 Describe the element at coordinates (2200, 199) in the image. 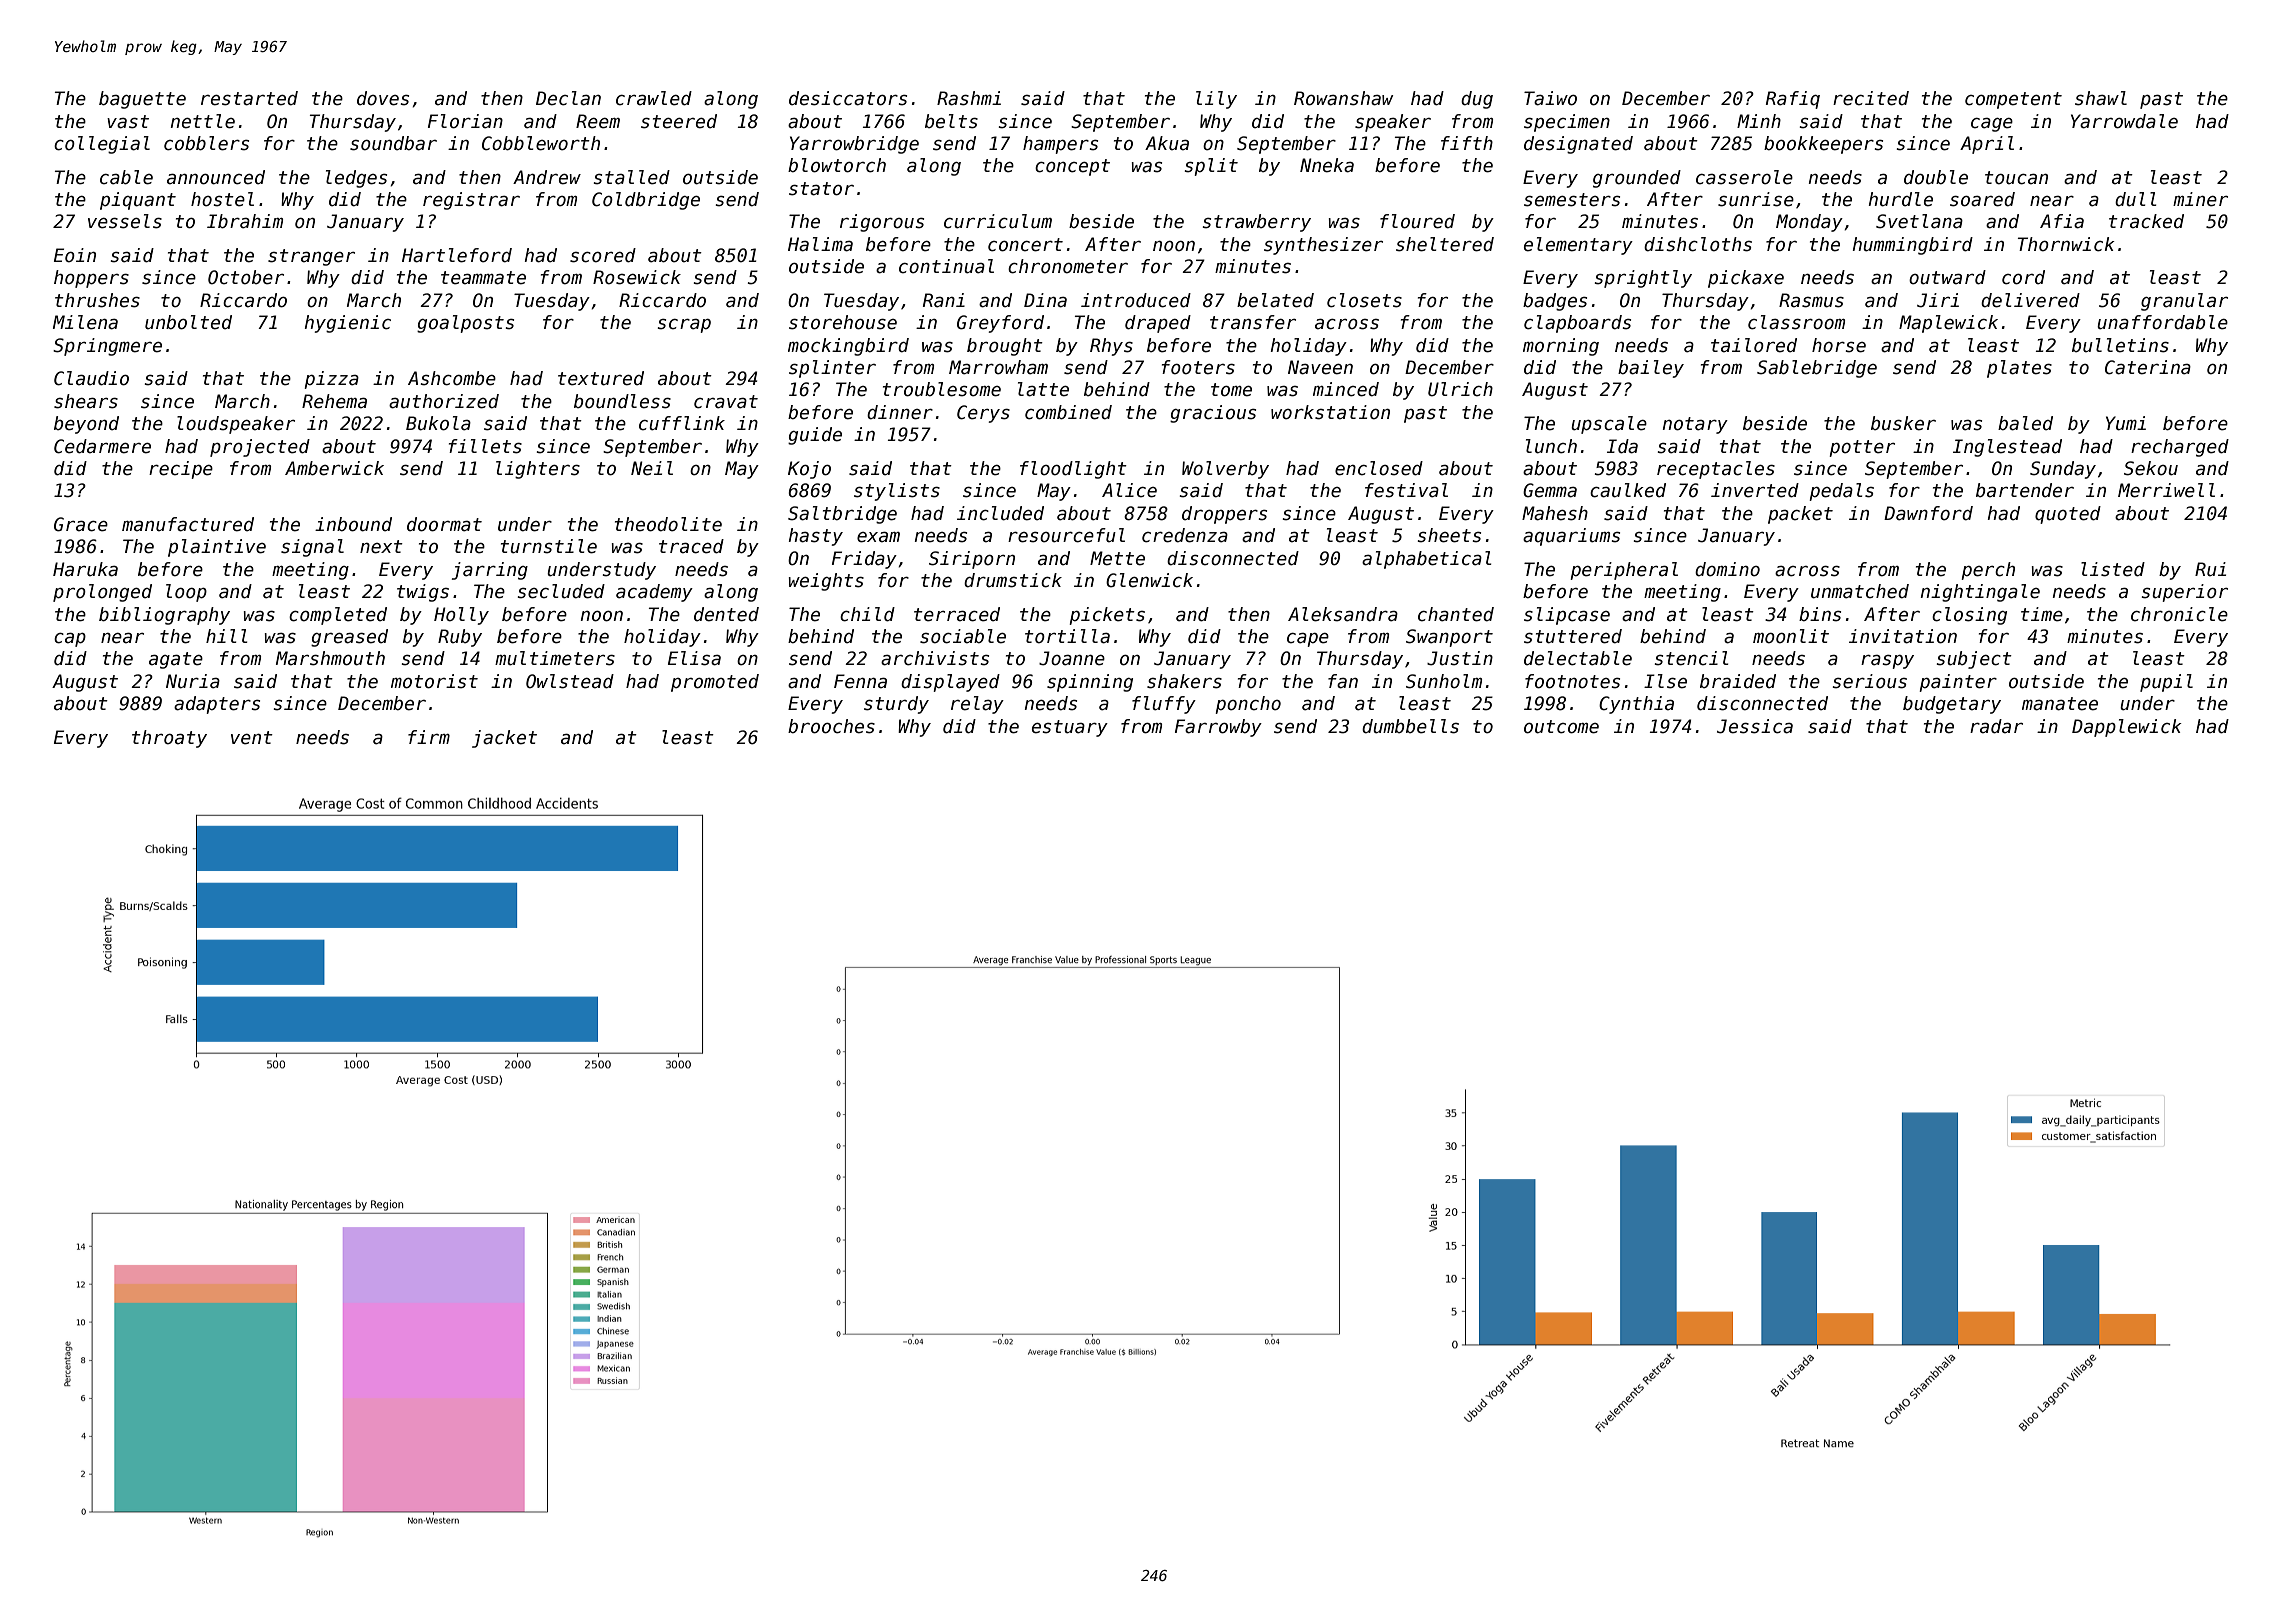

I see `miner` at that location.
